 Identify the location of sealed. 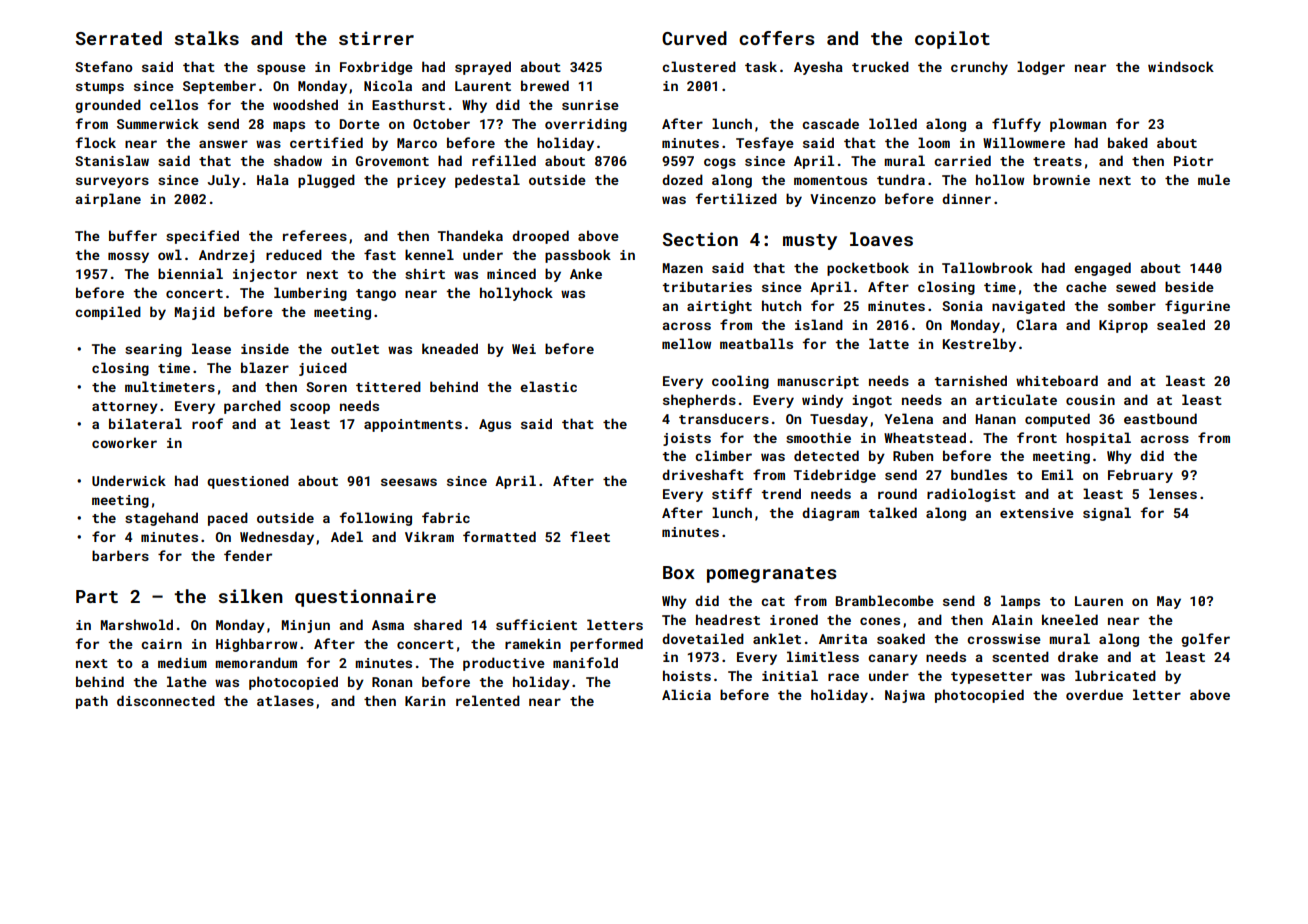
(1181, 324).
